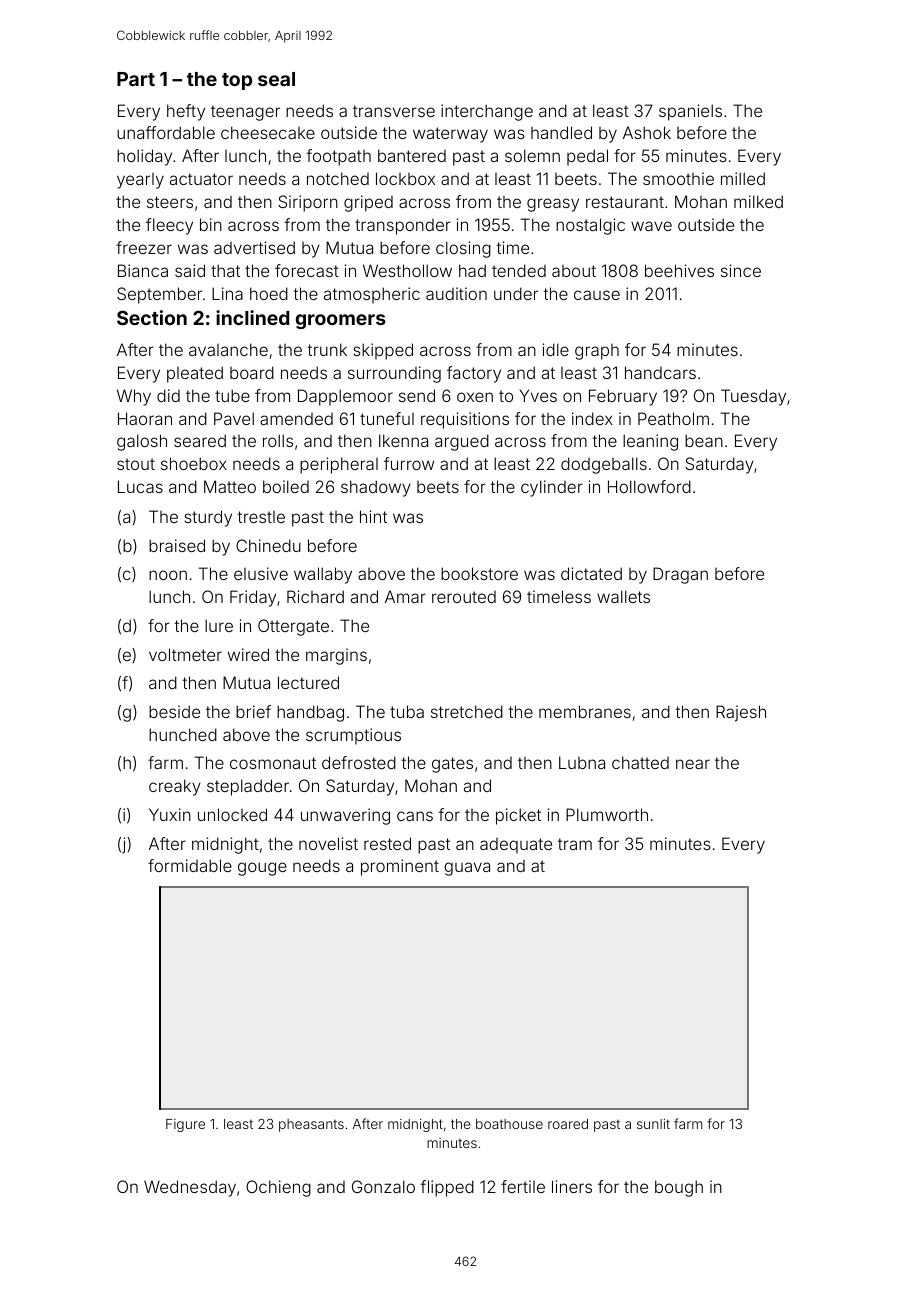 This document has width=908, height=1316. What do you see at coordinates (417, 395) in the document?
I see `send` at bounding box center [417, 395].
